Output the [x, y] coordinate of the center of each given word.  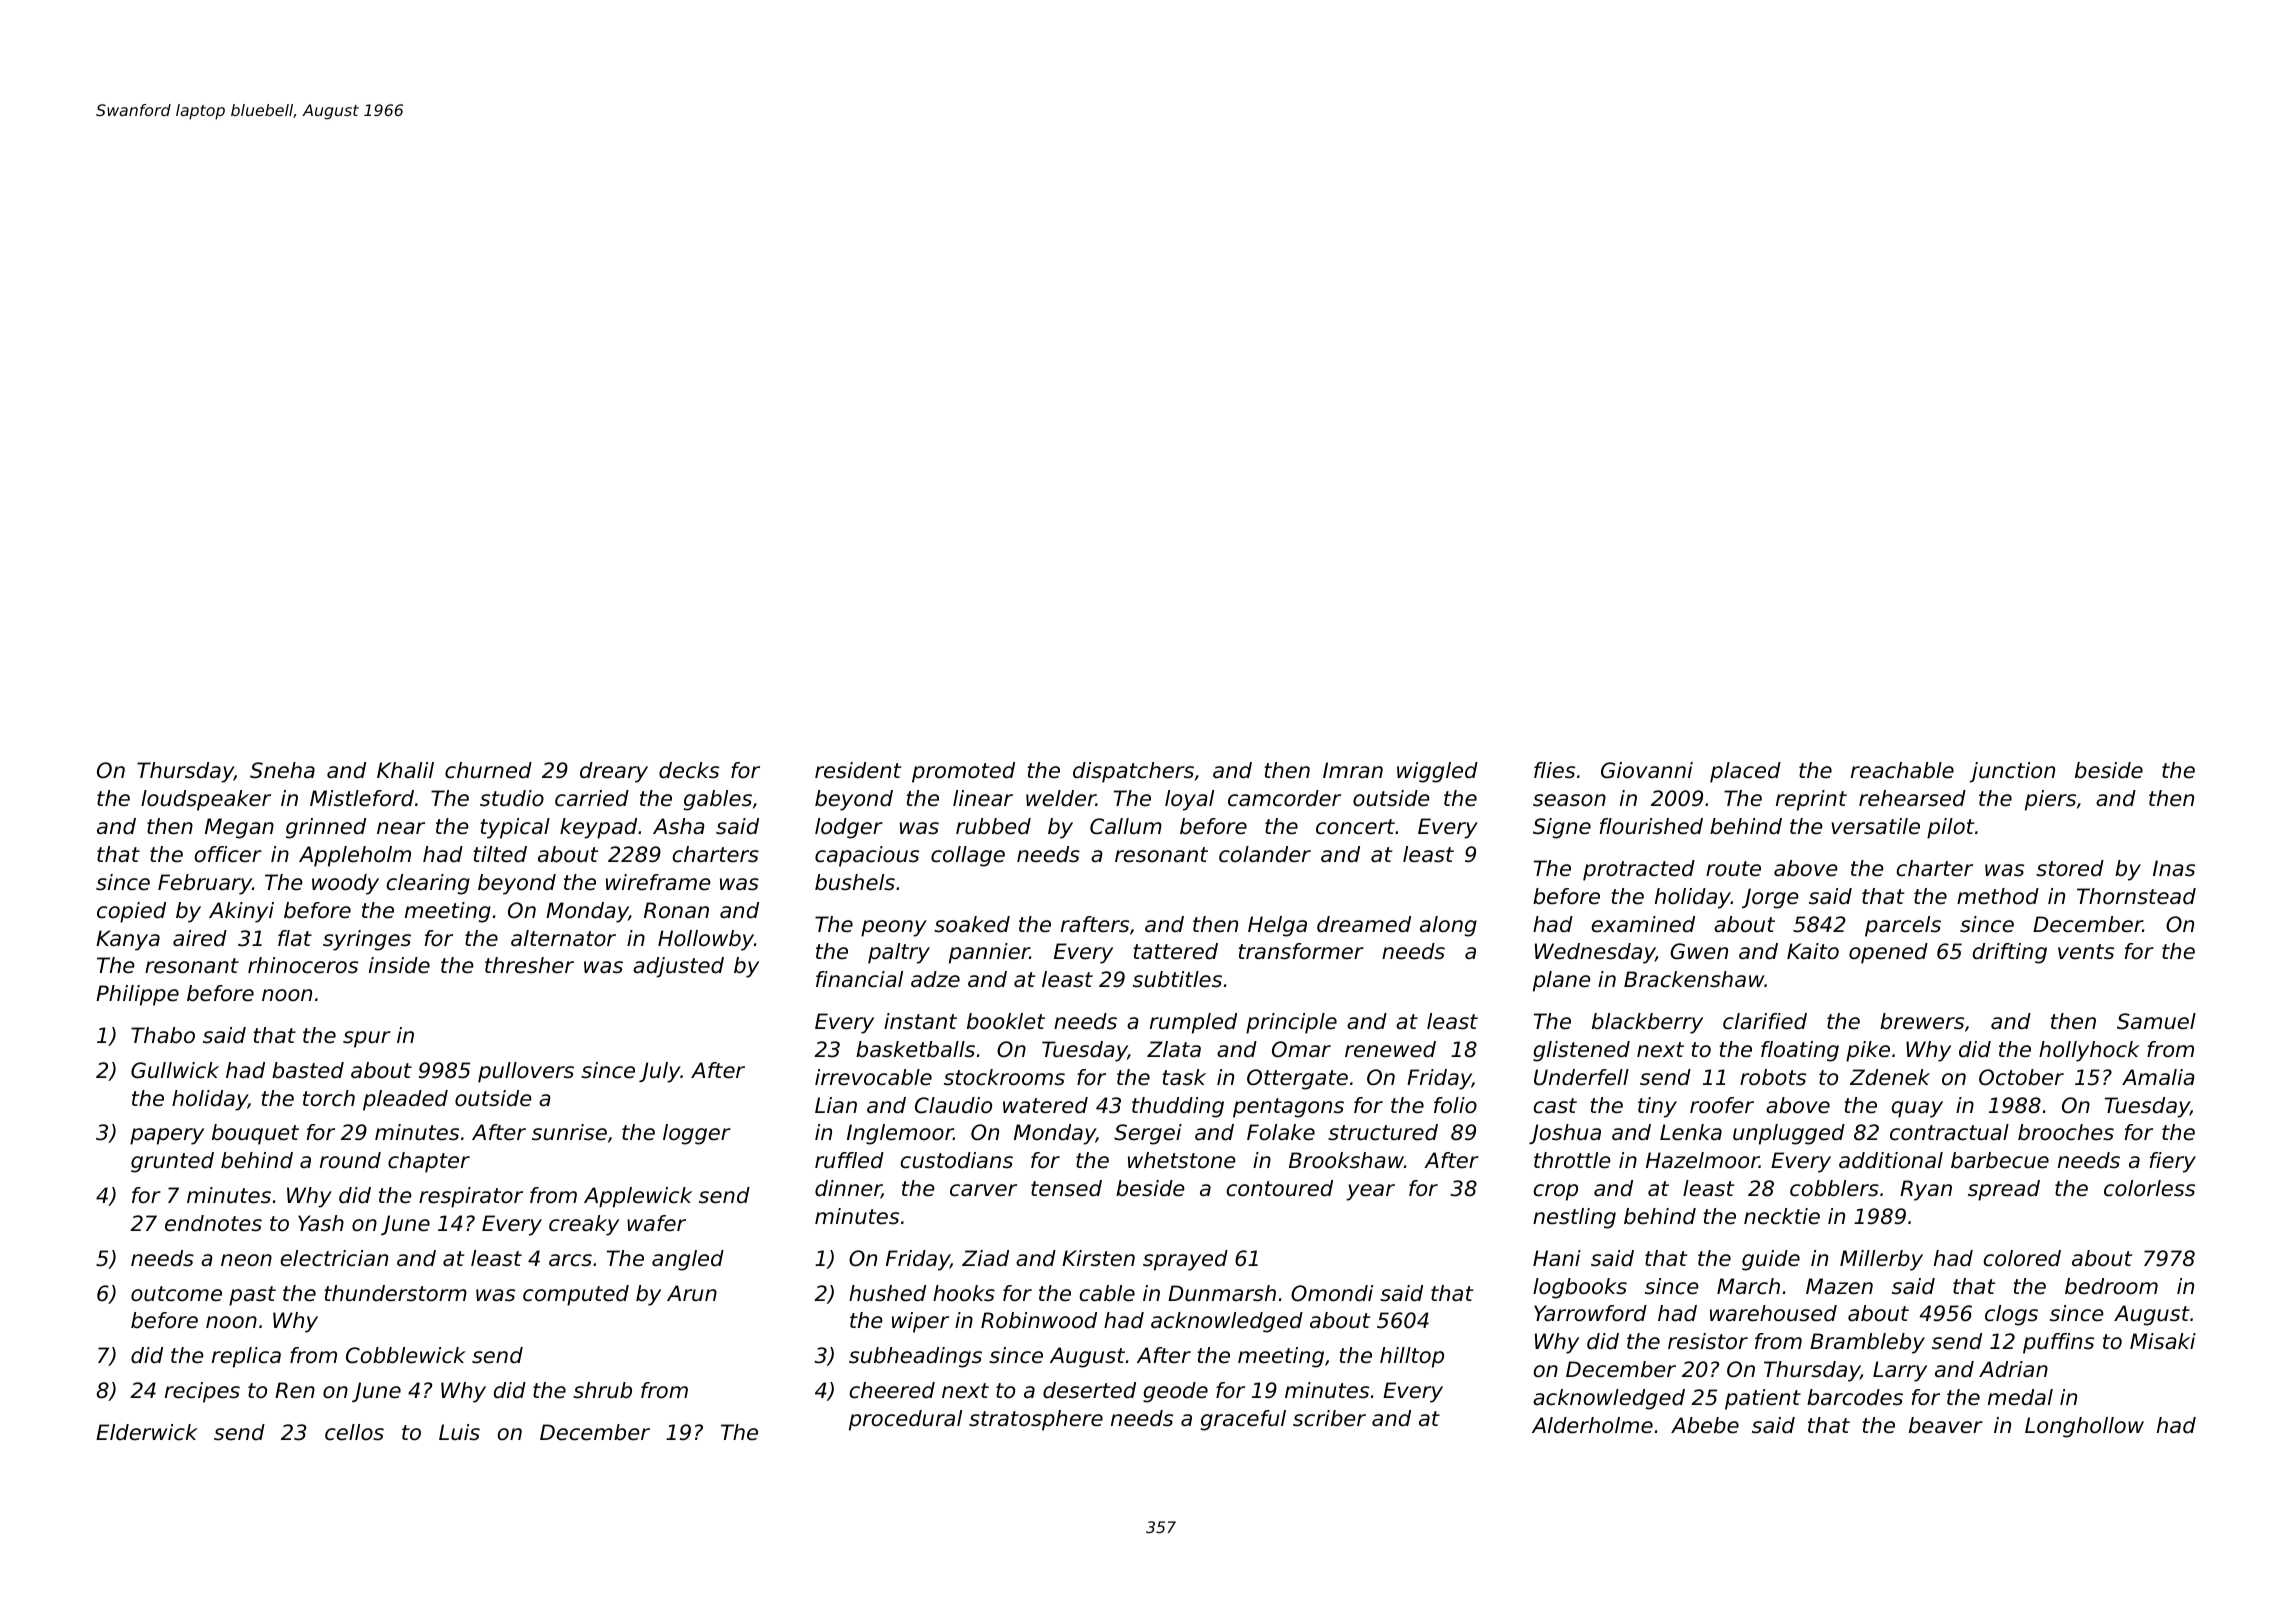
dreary [614, 772]
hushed [887, 1293]
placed [1745, 772]
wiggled [1437, 772]
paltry [899, 953]
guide [1771, 1260]
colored [2022, 1258]
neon [246, 1260]
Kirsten [1098, 1258]
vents [2086, 952]
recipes [202, 1392]
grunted [172, 1162]
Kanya [128, 940]
